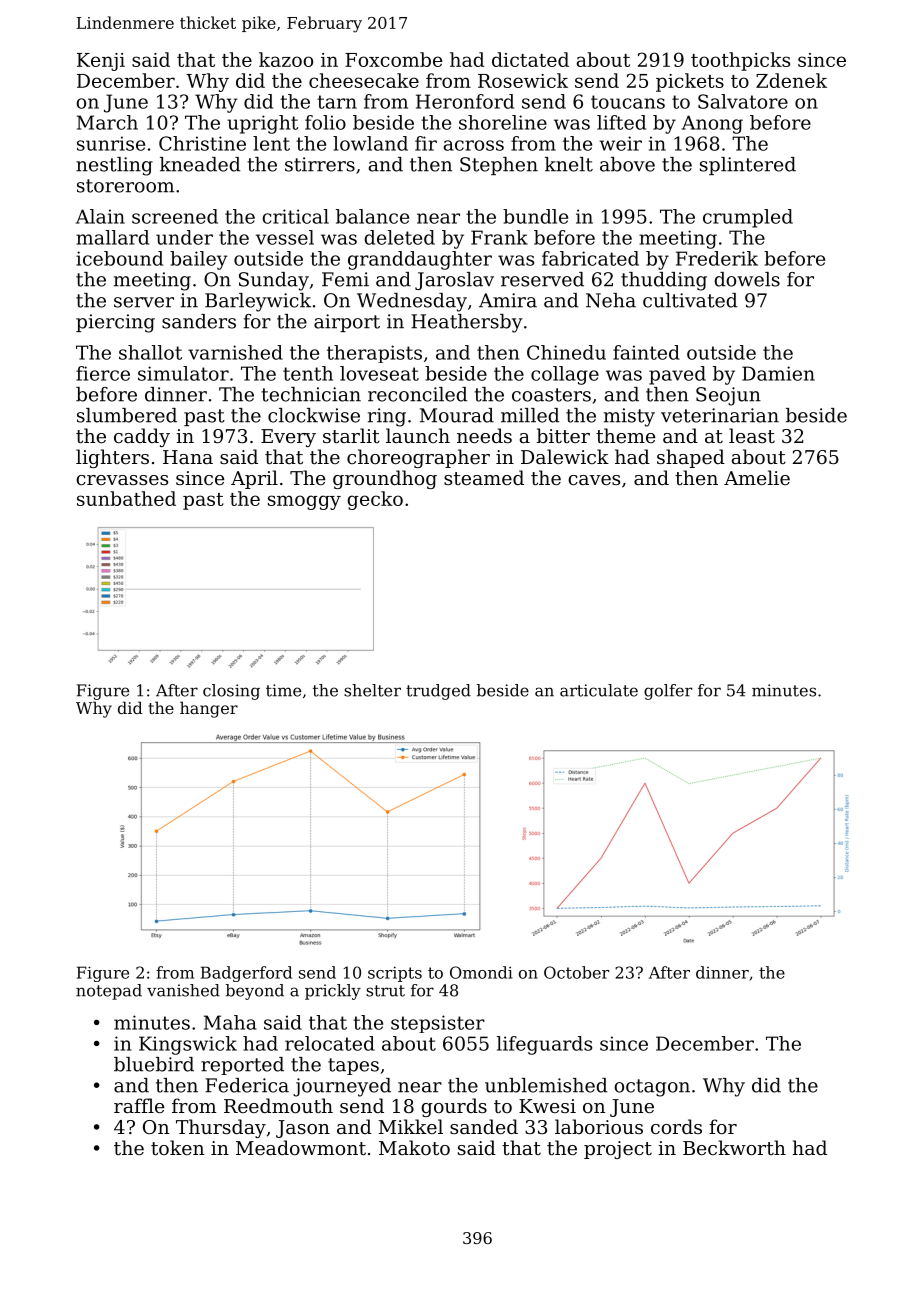  Describe the element at coordinates (717, 258) in the page. I see `Frederik` at that location.
